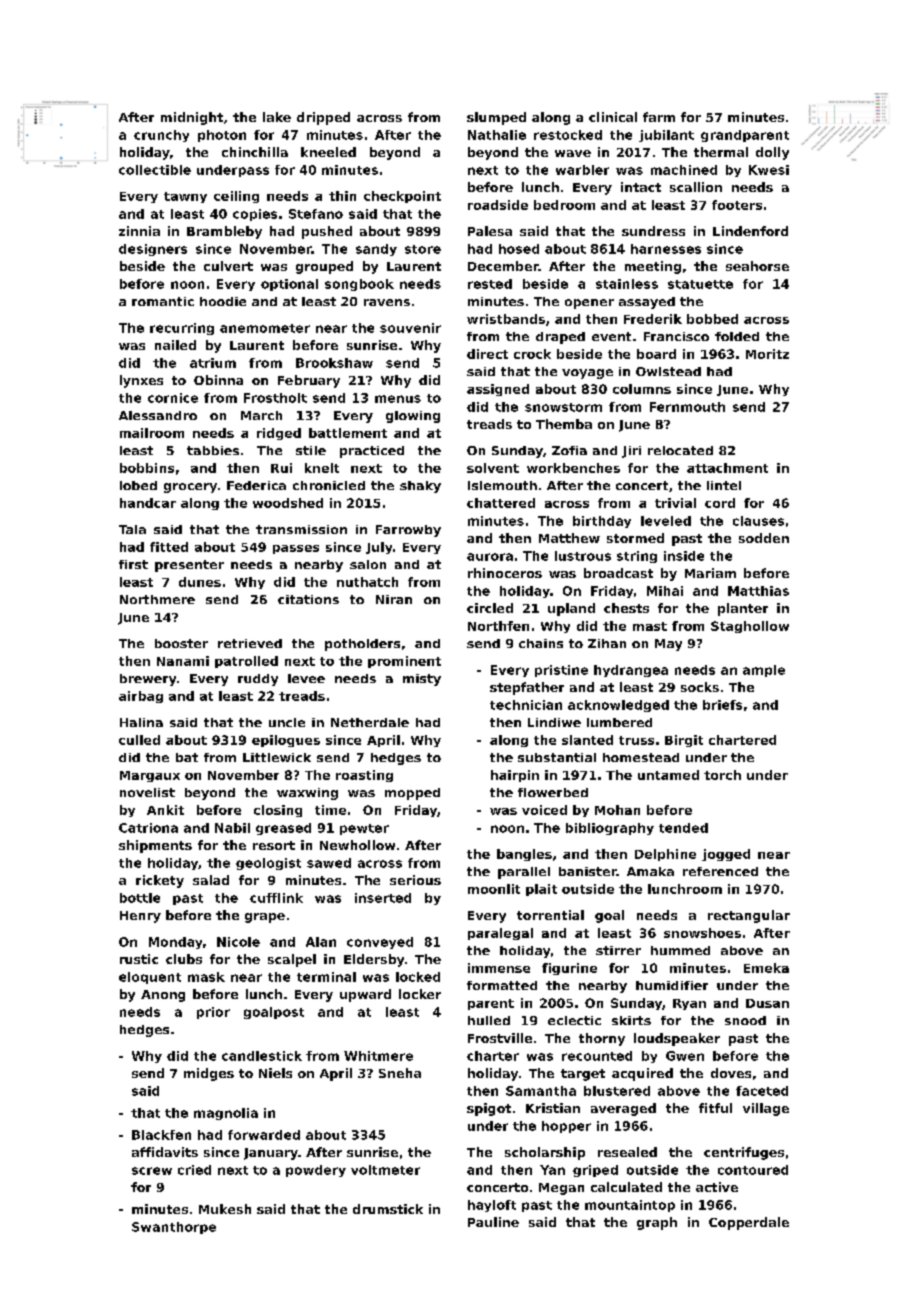  Describe the element at coordinates (642, 1074) in the screenshot. I see `acquired` at that location.
